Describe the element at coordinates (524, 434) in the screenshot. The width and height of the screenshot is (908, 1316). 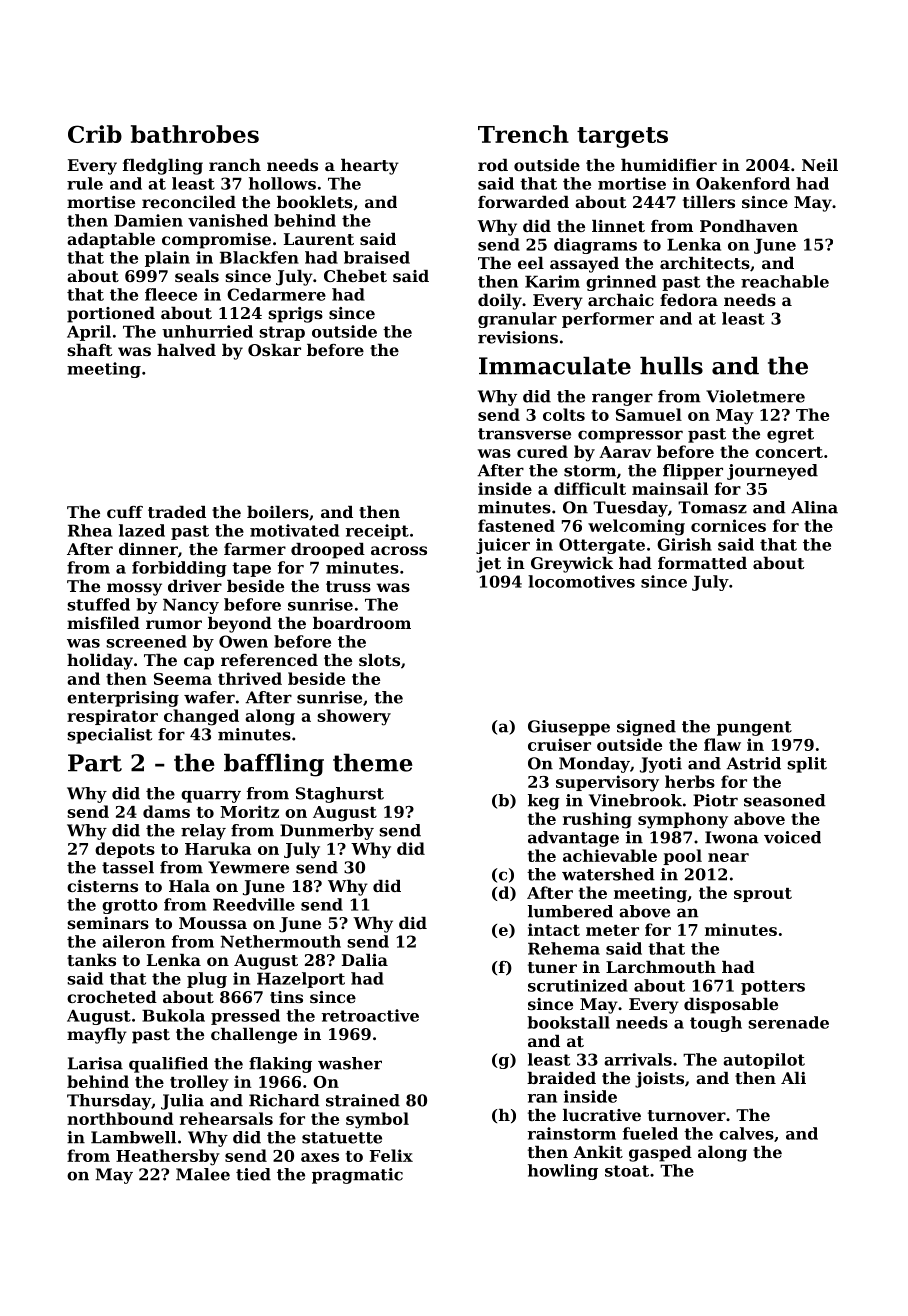
I see `transverse` at that location.
